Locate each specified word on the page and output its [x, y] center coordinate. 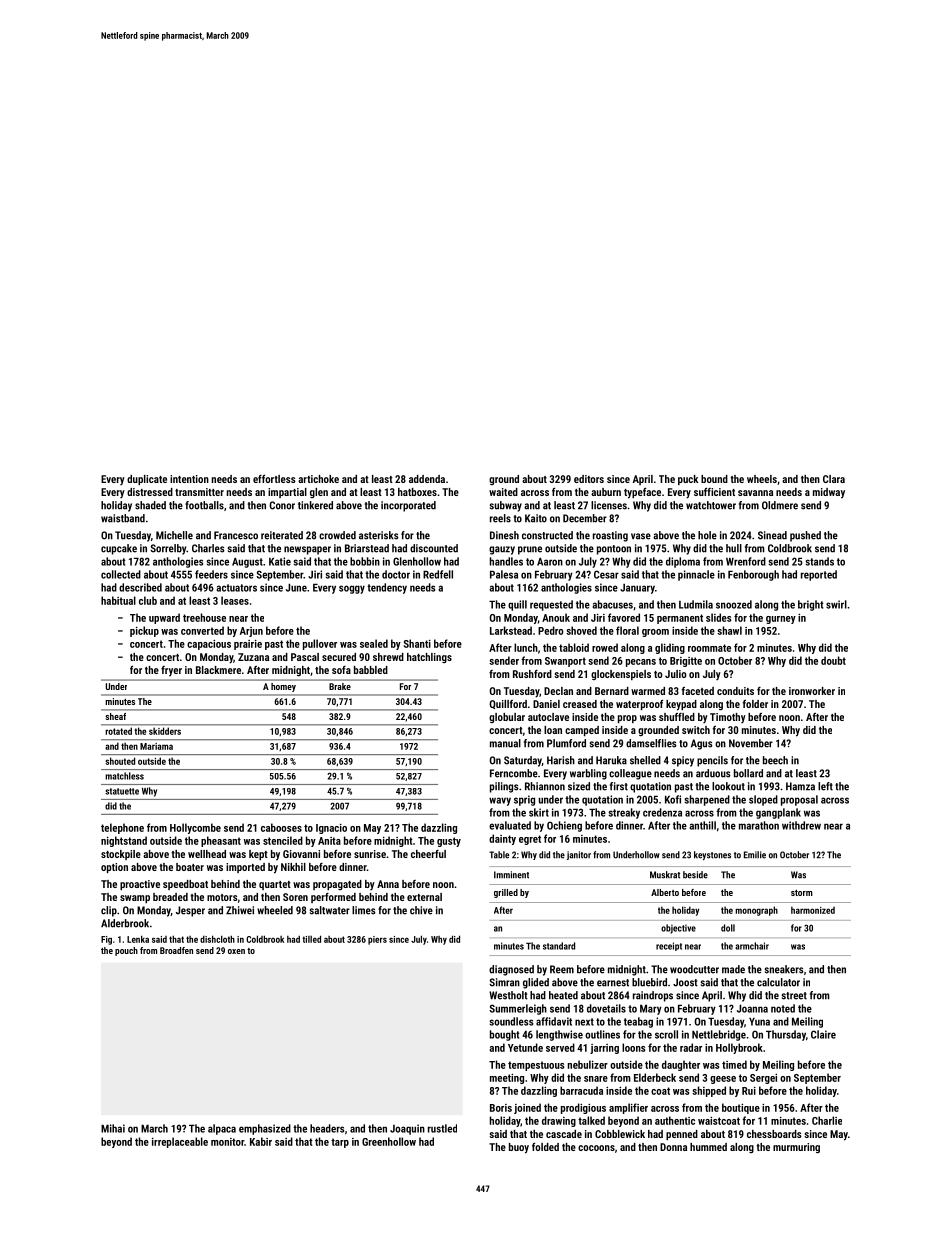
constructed [547, 535]
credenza [662, 812]
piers [377, 940]
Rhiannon [545, 786]
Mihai [113, 1128]
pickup [144, 631]
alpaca [222, 1129]
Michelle [174, 535]
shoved [581, 630]
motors [222, 897]
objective [678, 929]
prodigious [583, 1108]
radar [691, 1047]
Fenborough [753, 575]
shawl [729, 630]
